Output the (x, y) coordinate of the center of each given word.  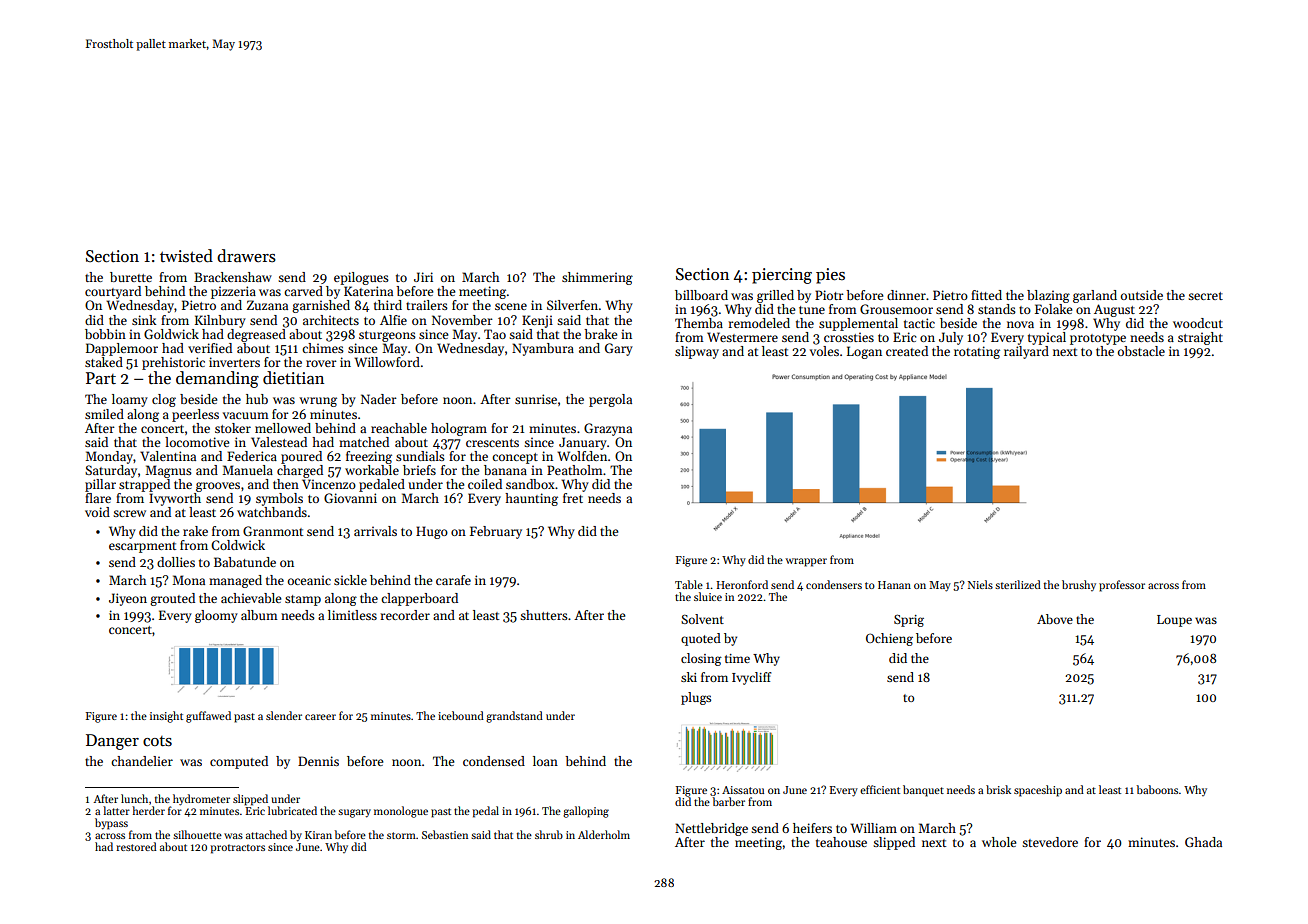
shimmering (597, 278)
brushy (1079, 585)
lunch (134, 798)
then (286, 484)
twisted (186, 256)
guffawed (208, 717)
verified (210, 348)
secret (1205, 296)
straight (1200, 338)
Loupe (1174, 621)
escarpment (142, 547)
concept (515, 458)
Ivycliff (752, 678)
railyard (1026, 352)
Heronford (742, 584)
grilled (775, 296)
